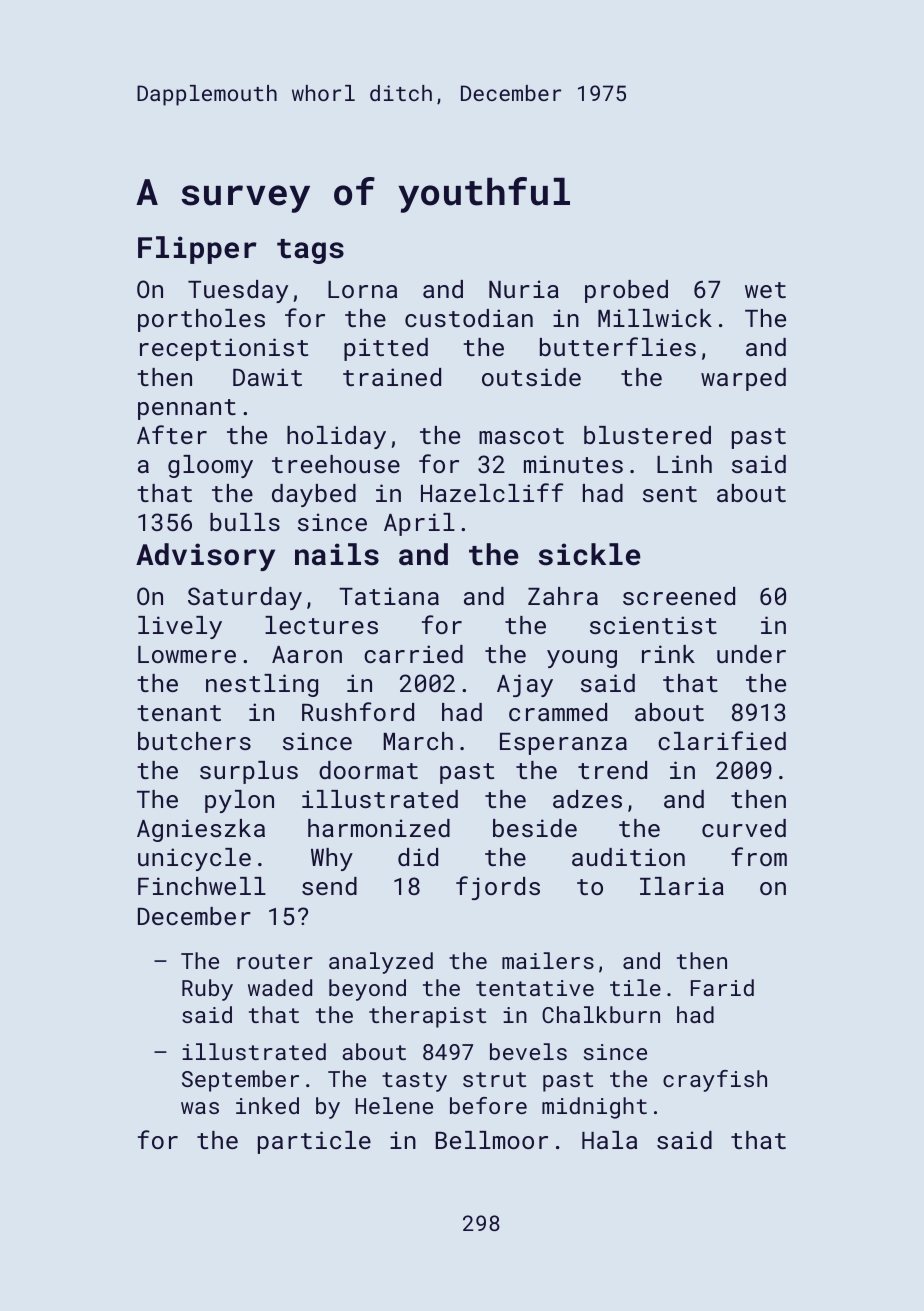 The image size is (924, 1311). Describe the element at coordinates (524, 289) in the image. I see `Nuria` at that location.
